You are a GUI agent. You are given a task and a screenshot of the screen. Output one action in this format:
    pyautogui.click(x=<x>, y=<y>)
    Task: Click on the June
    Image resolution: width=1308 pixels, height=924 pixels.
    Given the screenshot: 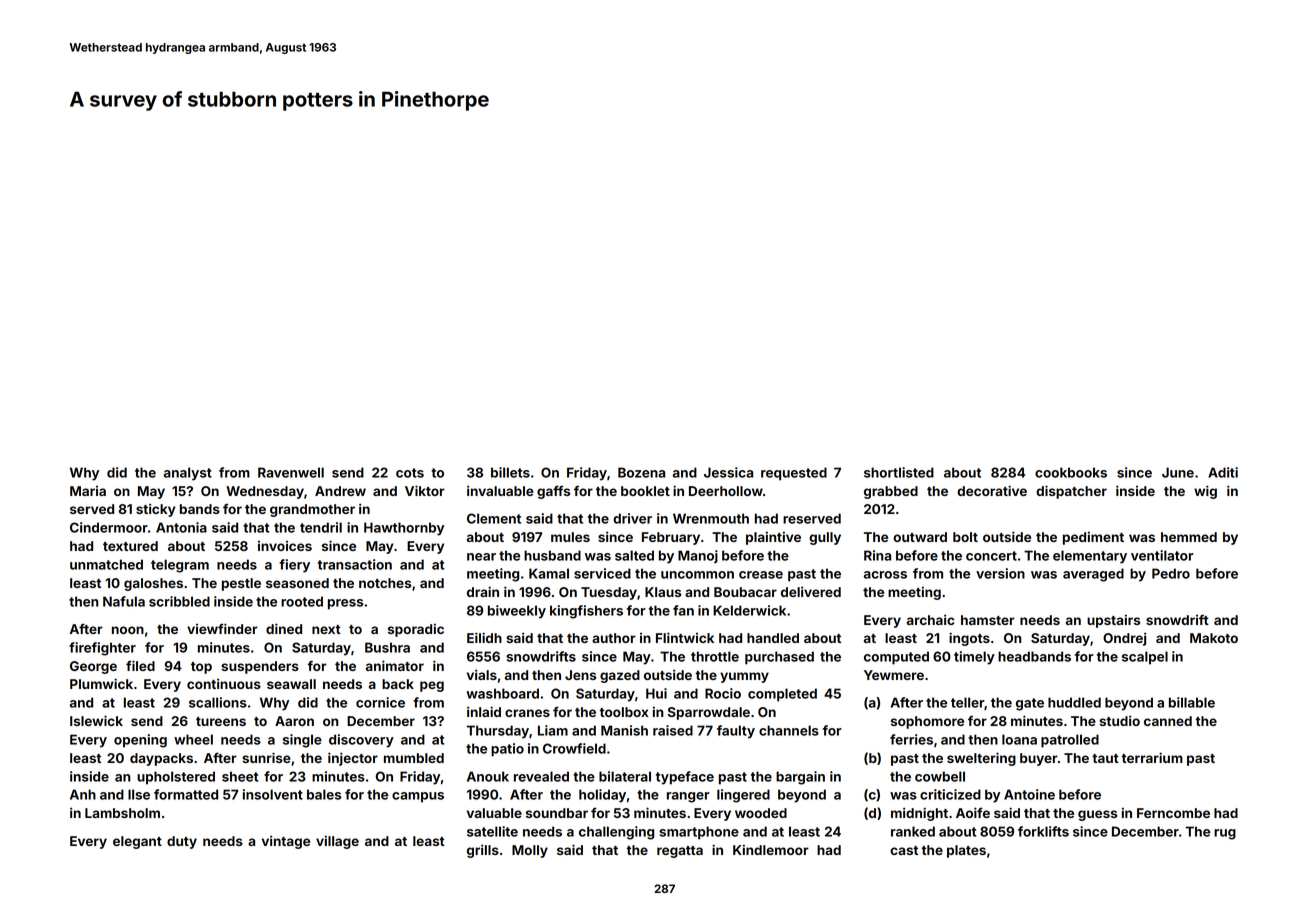 What is the action you would take?
    pyautogui.click(x=1178, y=472)
